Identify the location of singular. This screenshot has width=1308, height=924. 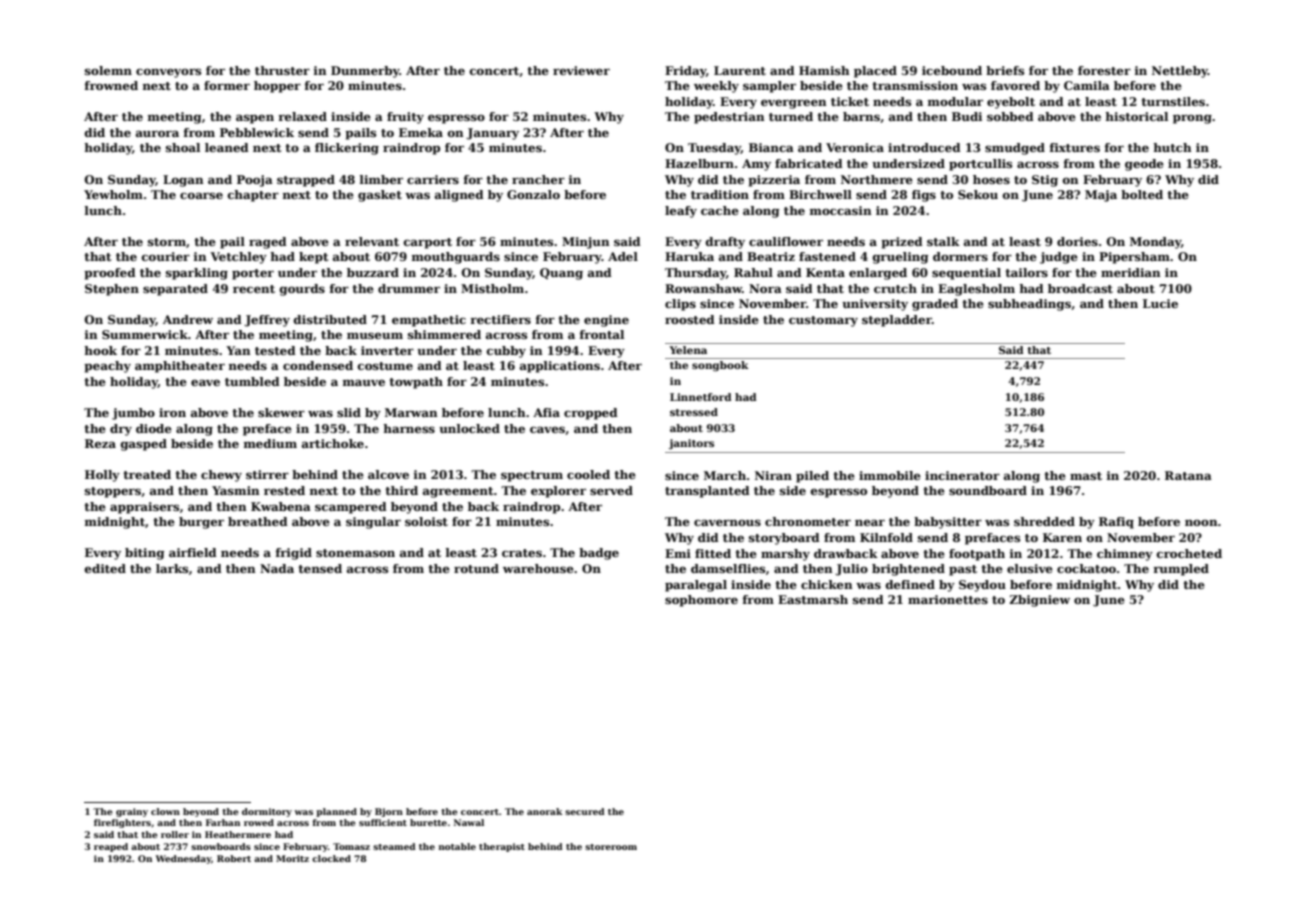
(373, 523).
